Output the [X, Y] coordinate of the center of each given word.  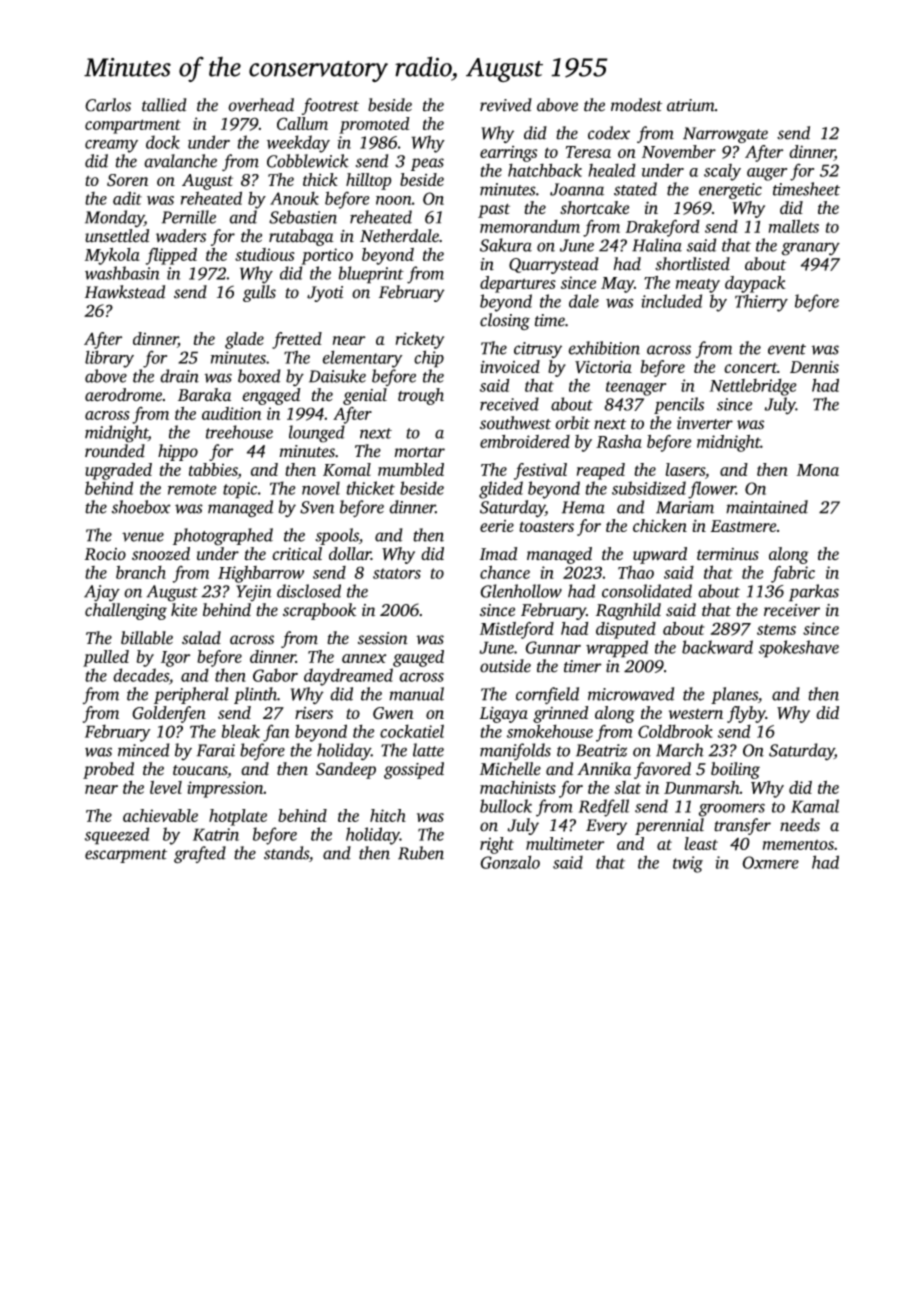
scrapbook [319, 611]
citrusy [538, 350]
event [787, 349]
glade [244, 340]
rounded [115, 451]
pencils [679, 405]
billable [147, 638]
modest [636, 105]
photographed [223, 537]
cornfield [547, 695]
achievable [160, 815]
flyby [746, 714]
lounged [317, 434]
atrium [691, 105]
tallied [164, 105]
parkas [814, 593]
